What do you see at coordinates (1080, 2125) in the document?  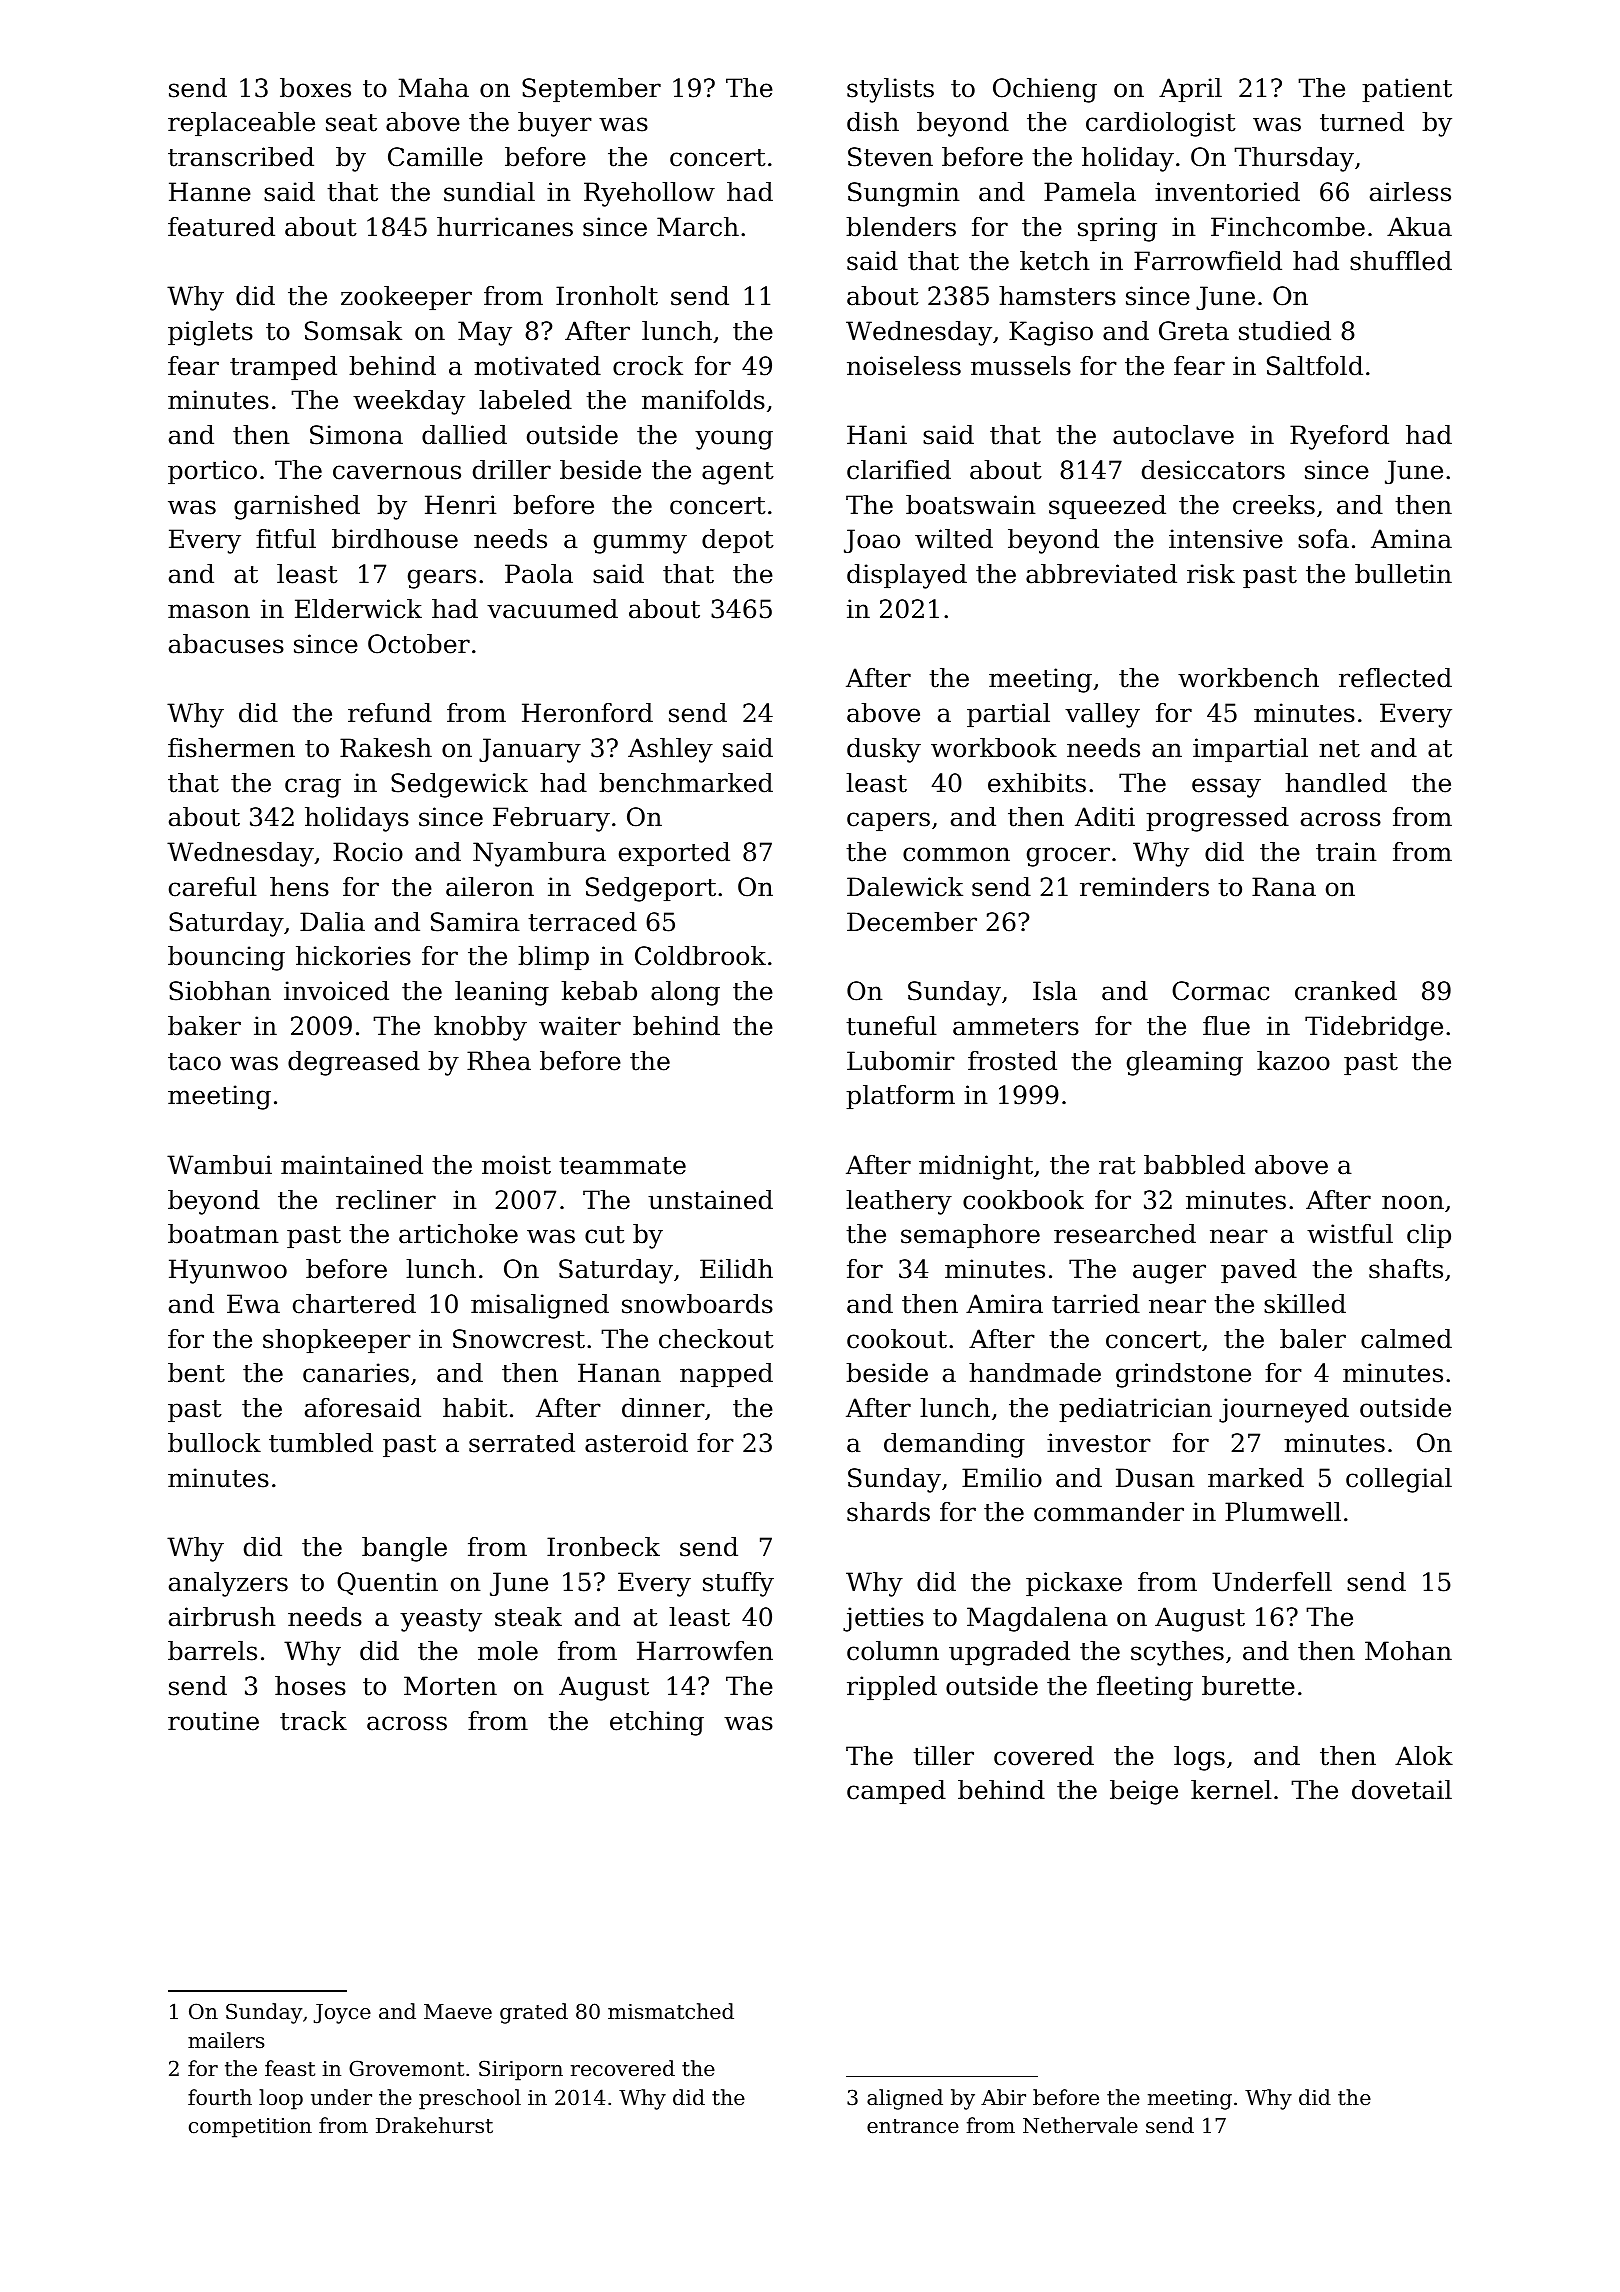 I see `Nethervale` at bounding box center [1080, 2125].
